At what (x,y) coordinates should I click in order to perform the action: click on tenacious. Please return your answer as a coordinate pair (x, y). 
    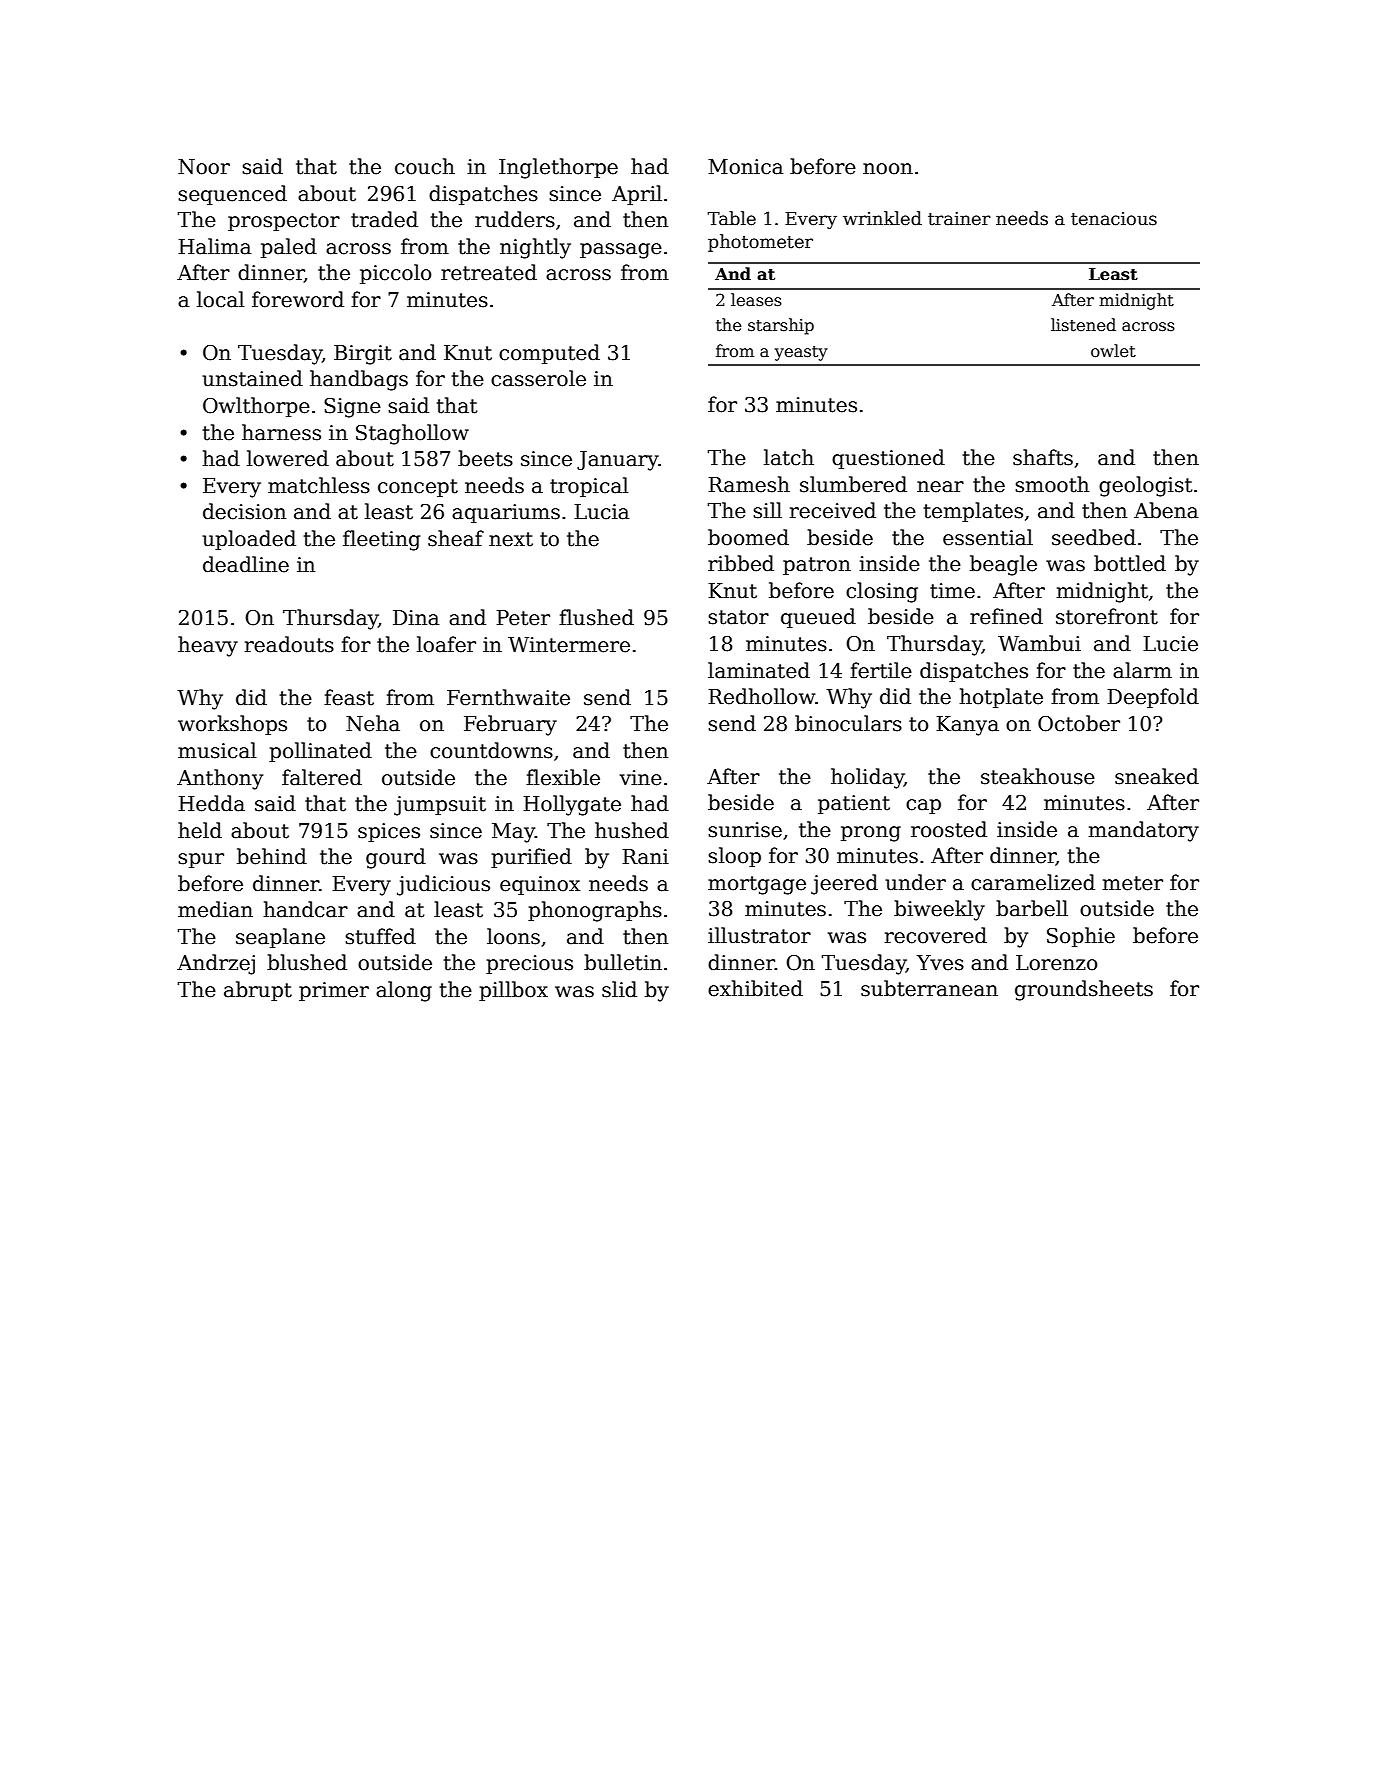
    Looking at the image, I should click on (1114, 219).
